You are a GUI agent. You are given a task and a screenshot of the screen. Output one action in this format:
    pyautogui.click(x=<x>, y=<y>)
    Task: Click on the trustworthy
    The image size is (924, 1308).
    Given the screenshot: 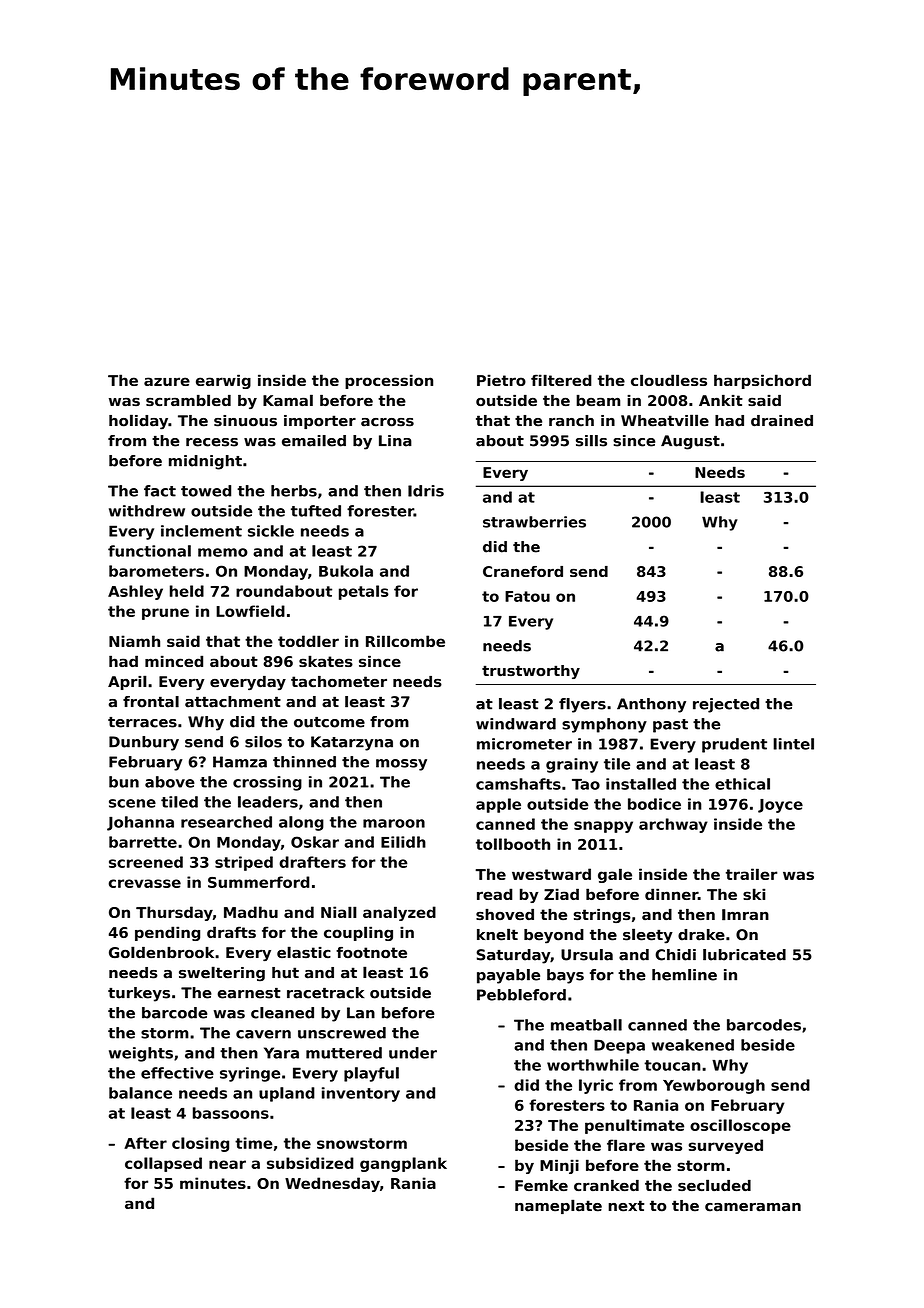 What is the action you would take?
    pyautogui.click(x=531, y=672)
